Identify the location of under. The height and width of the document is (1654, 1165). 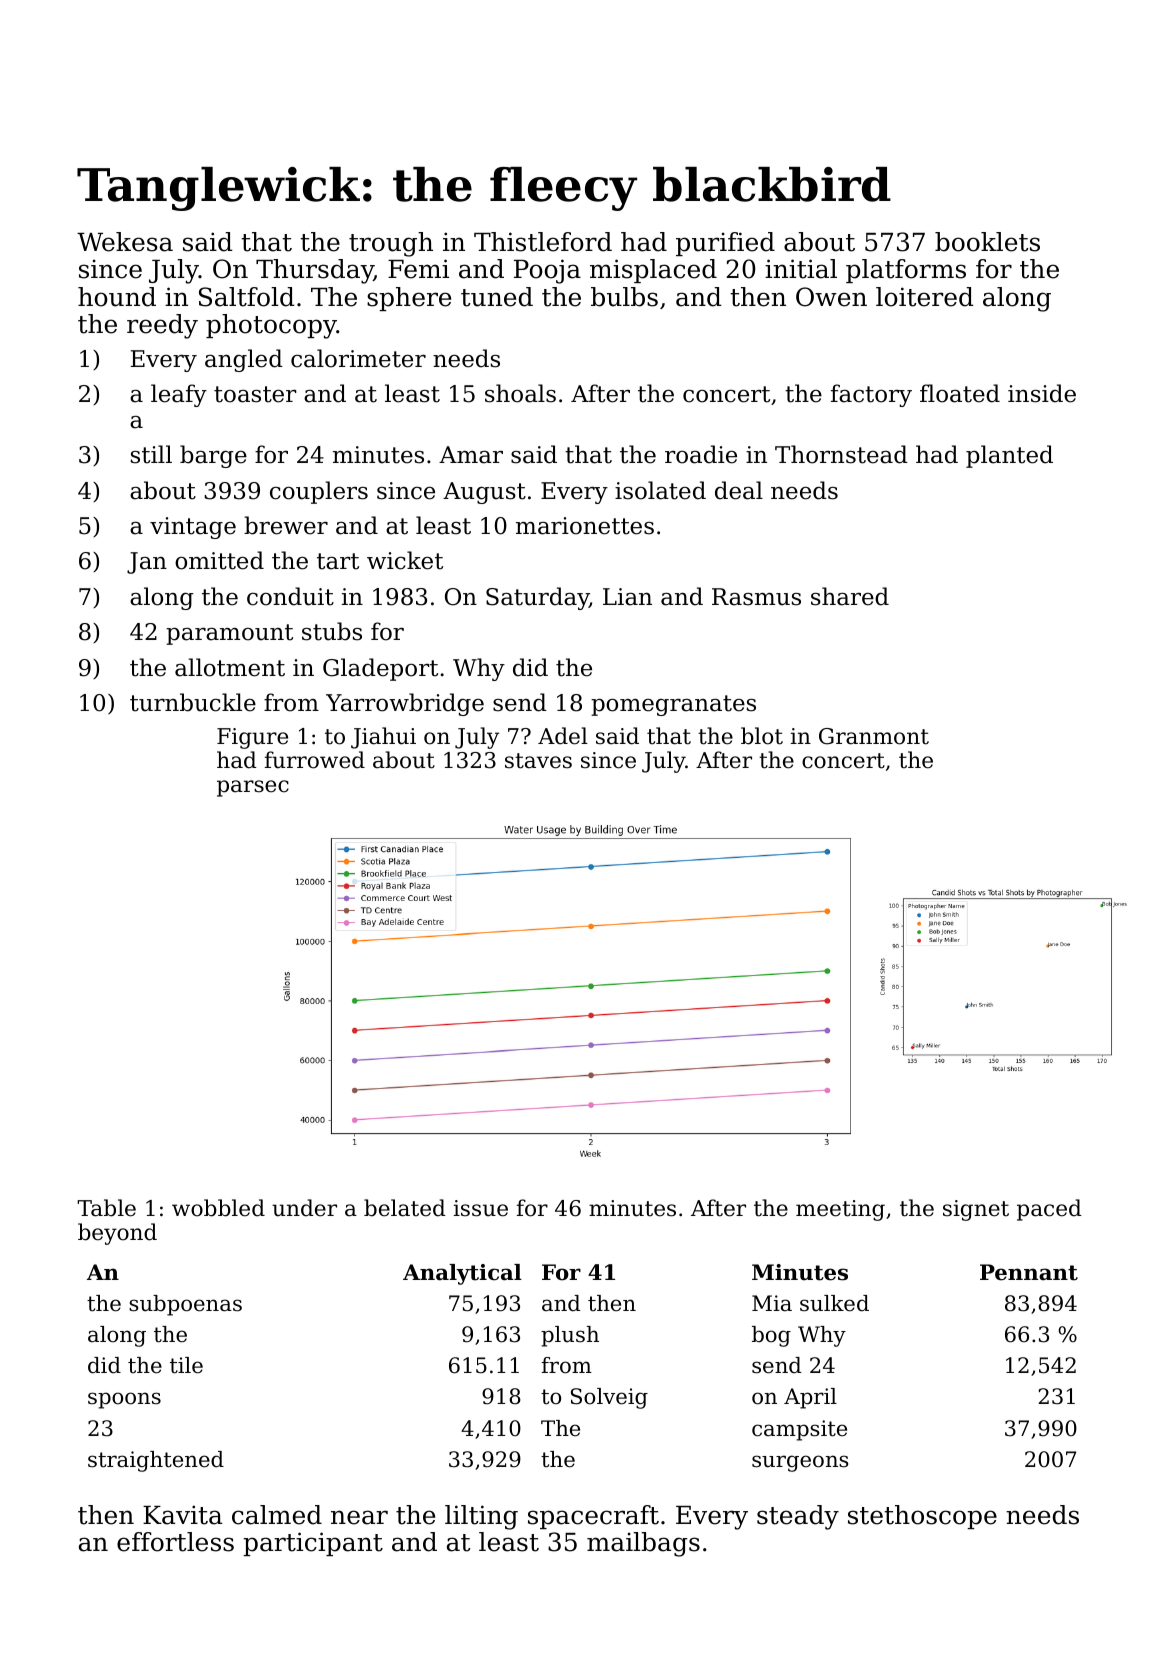
(304, 1208).
